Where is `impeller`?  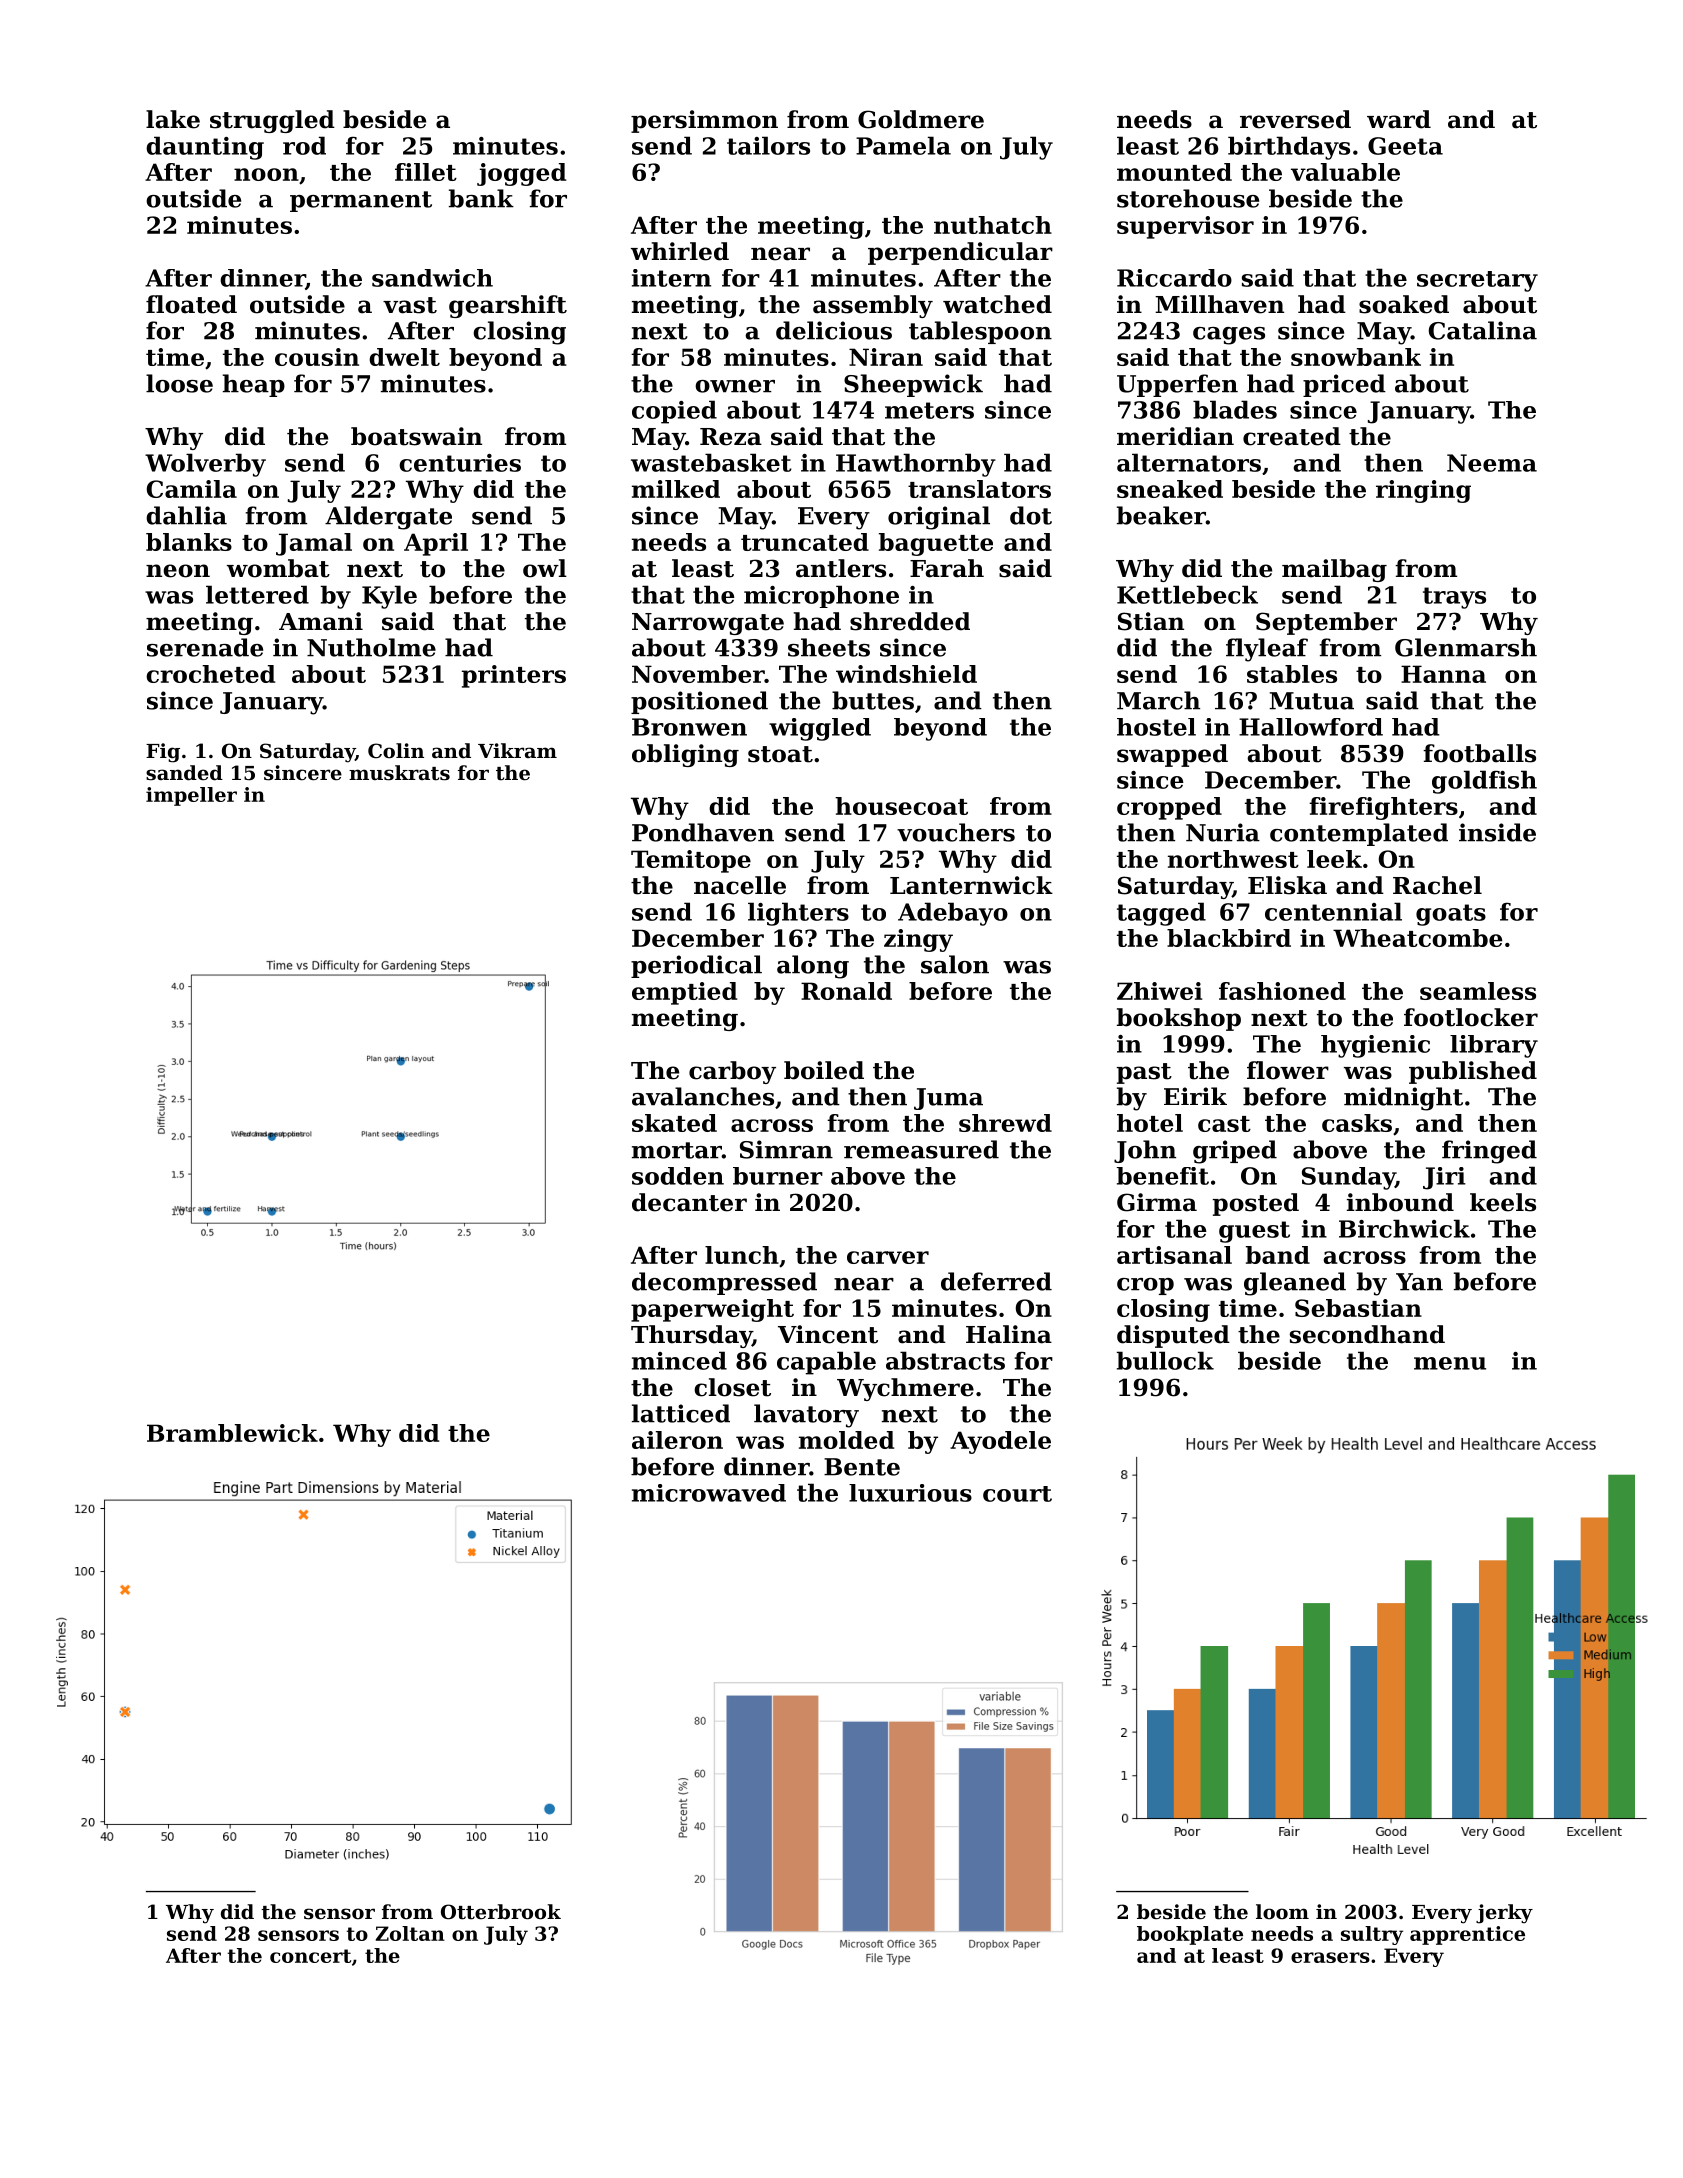
impeller is located at coordinates (191, 796).
